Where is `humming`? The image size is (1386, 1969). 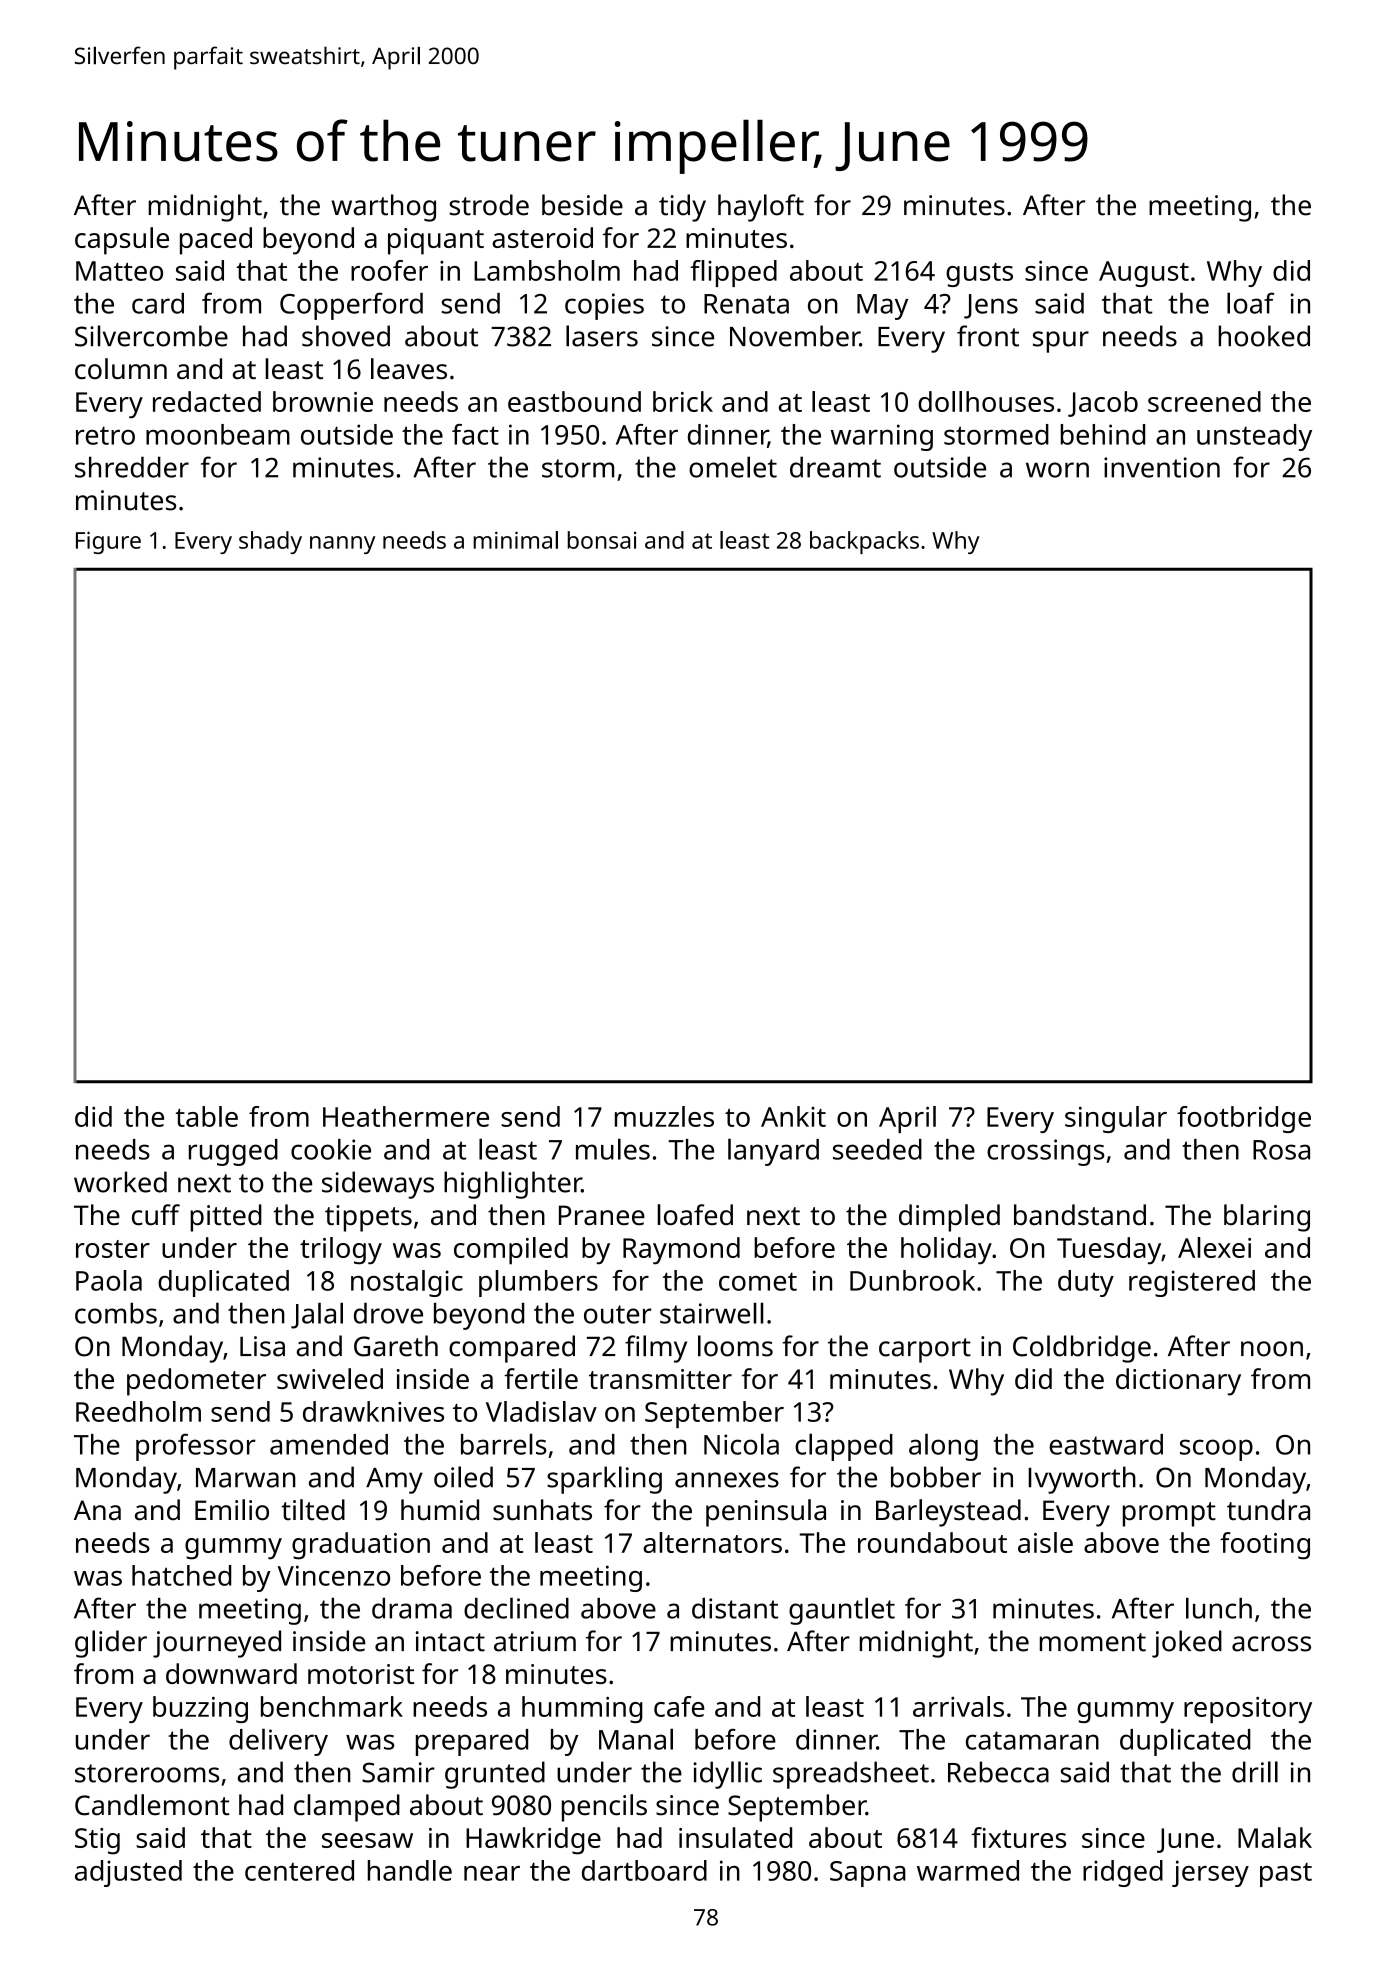 humming is located at coordinates (582, 1709).
